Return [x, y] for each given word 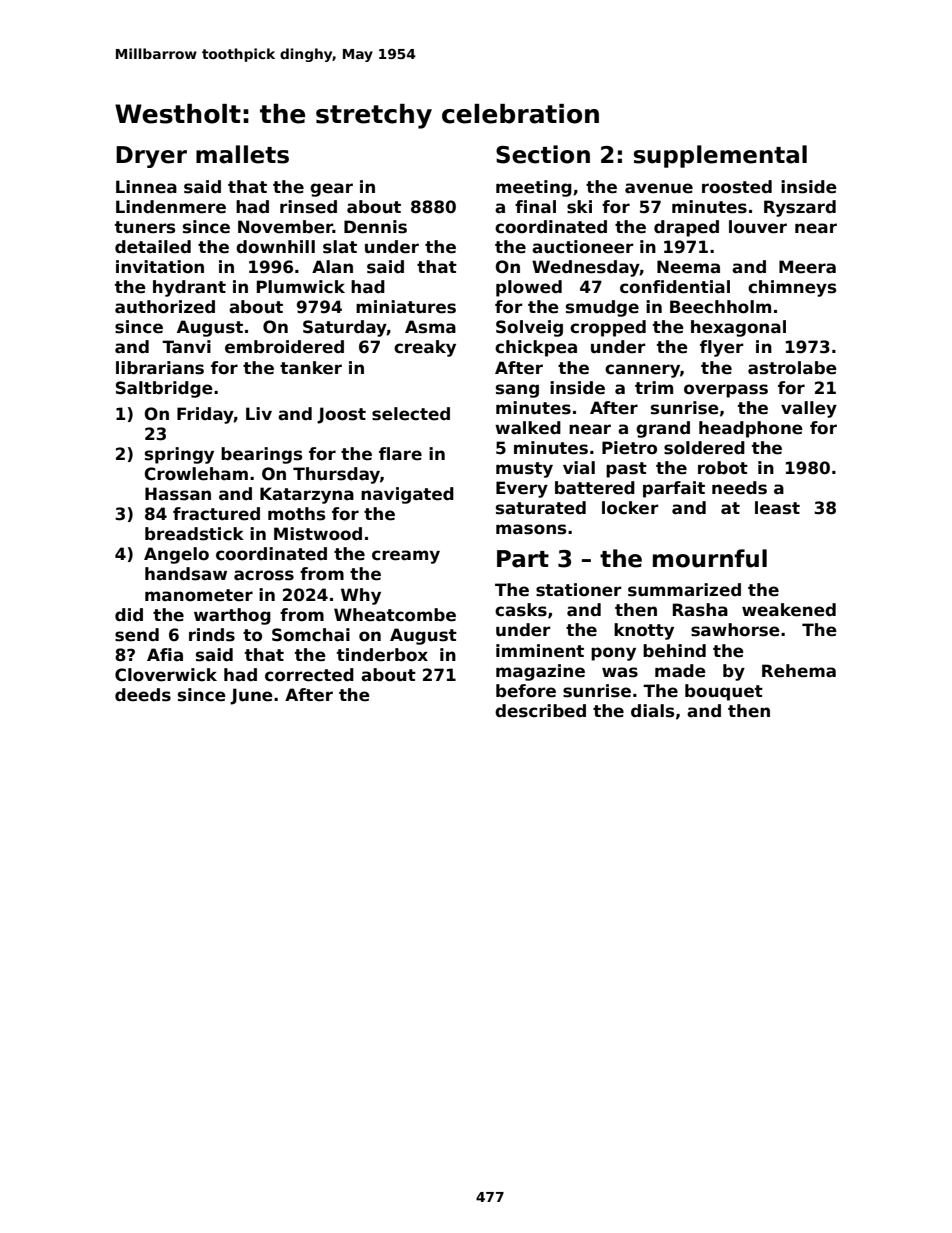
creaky [425, 348]
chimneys [792, 288]
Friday [205, 415]
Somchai [311, 635]
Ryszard [800, 208]
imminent [540, 651]
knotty [644, 631]
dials [652, 711]
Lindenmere [171, 207]
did [129, 615]
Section [543, 154]
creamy [406, 557]
